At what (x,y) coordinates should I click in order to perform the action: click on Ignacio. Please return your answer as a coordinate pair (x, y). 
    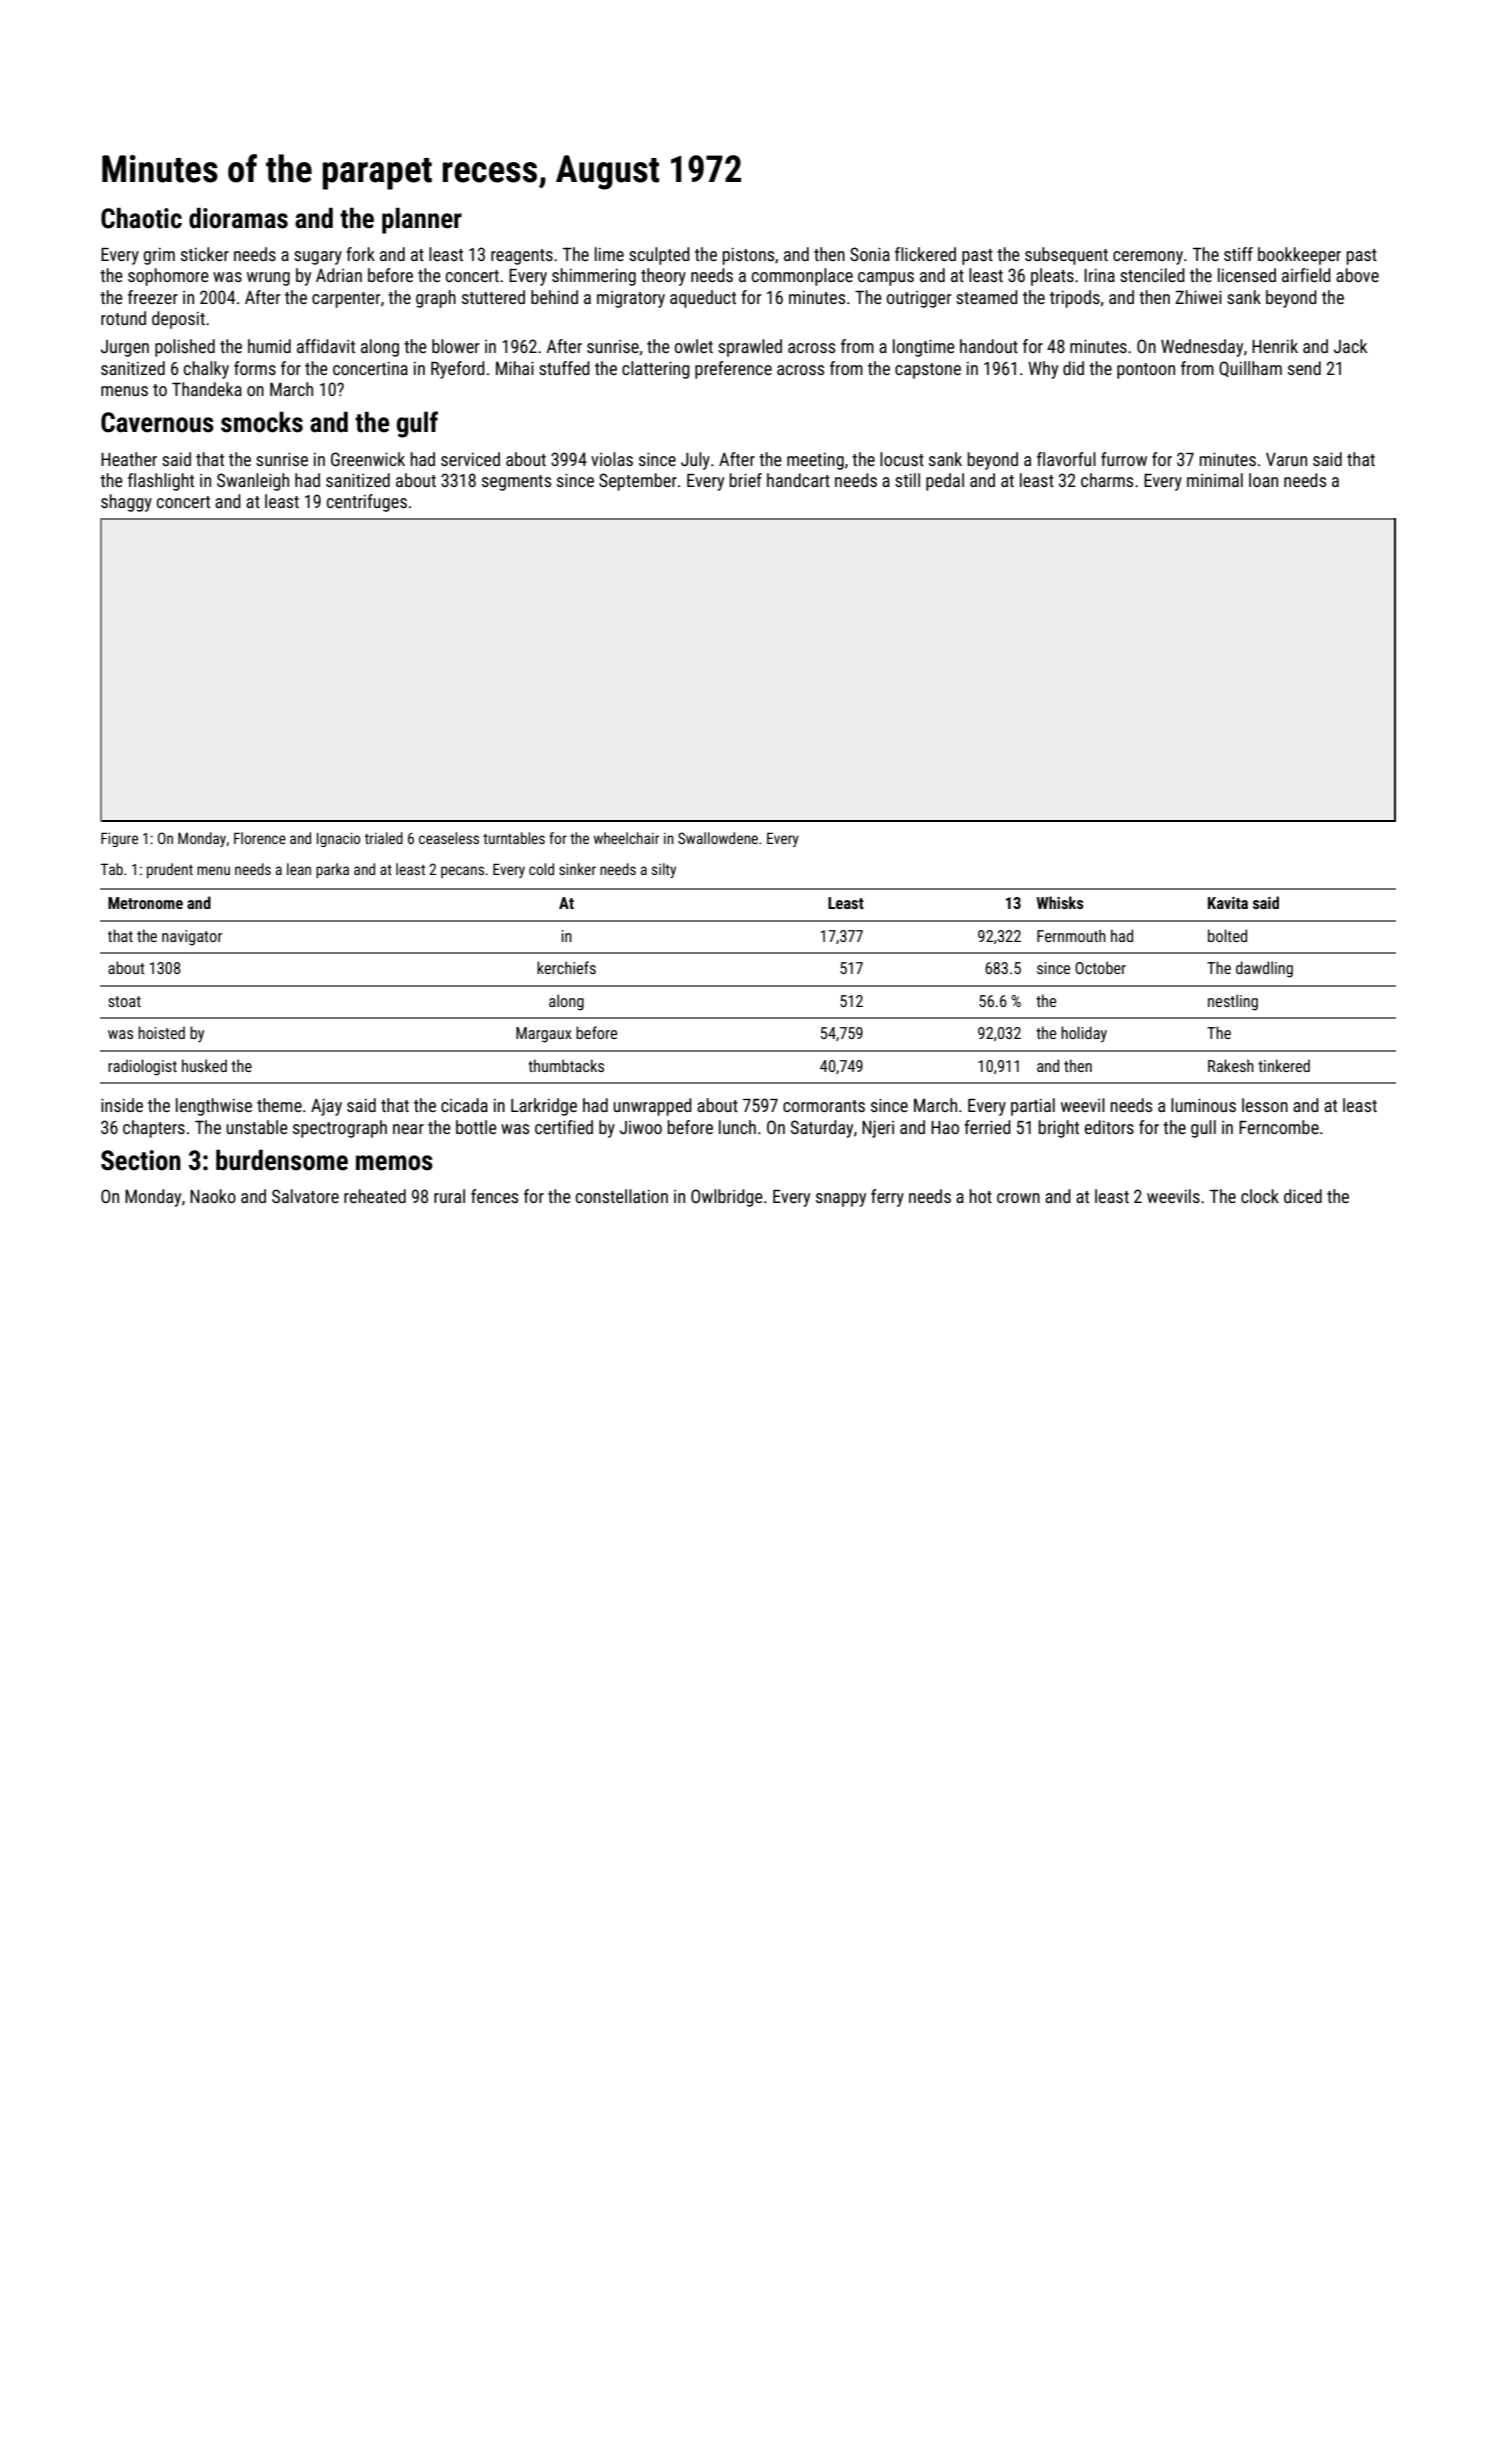
    Looking at the image, I should click on (338, 839).
